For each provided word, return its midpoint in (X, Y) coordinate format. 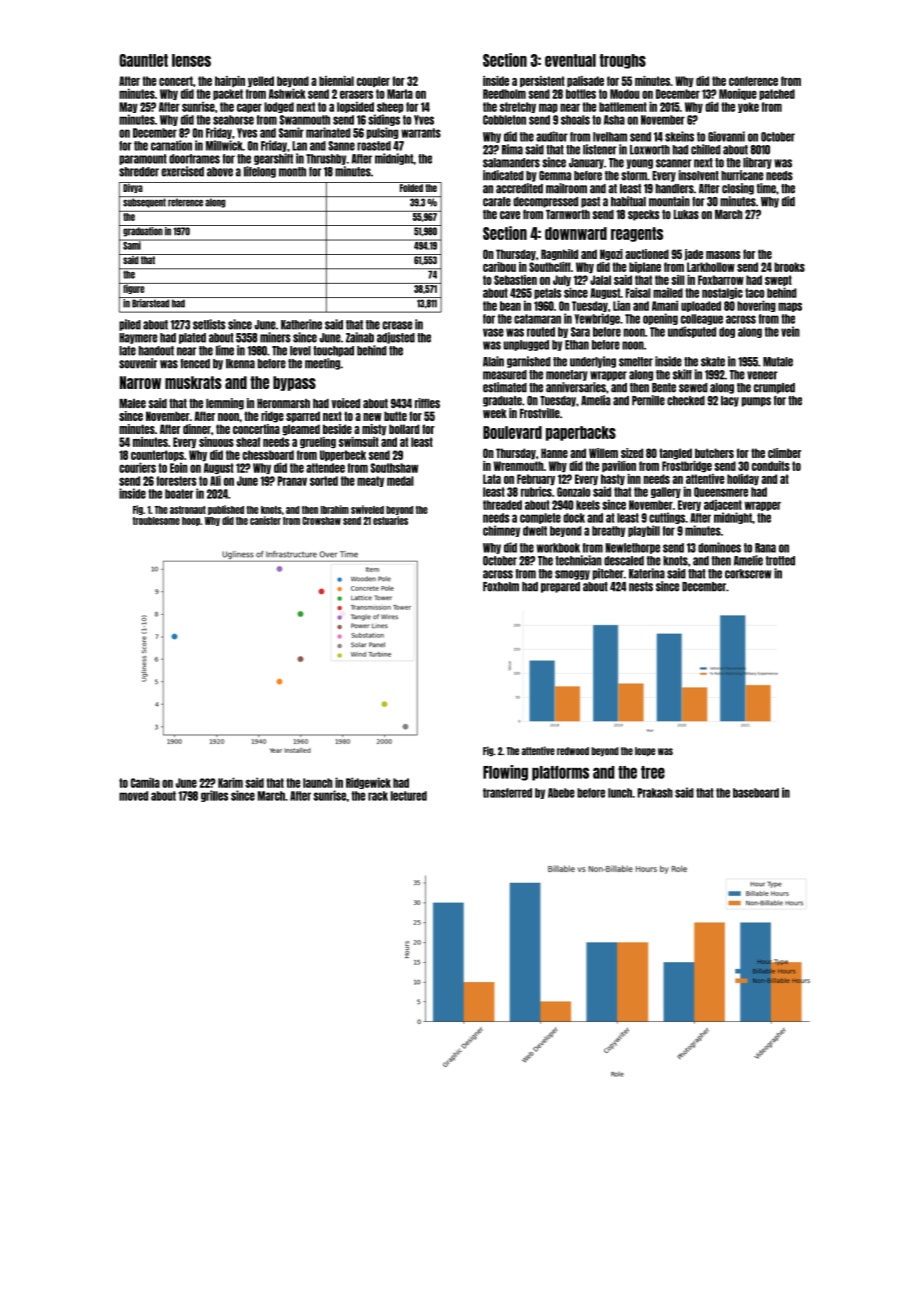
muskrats (193, 382)
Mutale (778, 362)
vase (493, 332)
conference (753, 81)
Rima (512, 149)
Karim (230, 782)
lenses (191, 60)
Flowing (505, 773)
